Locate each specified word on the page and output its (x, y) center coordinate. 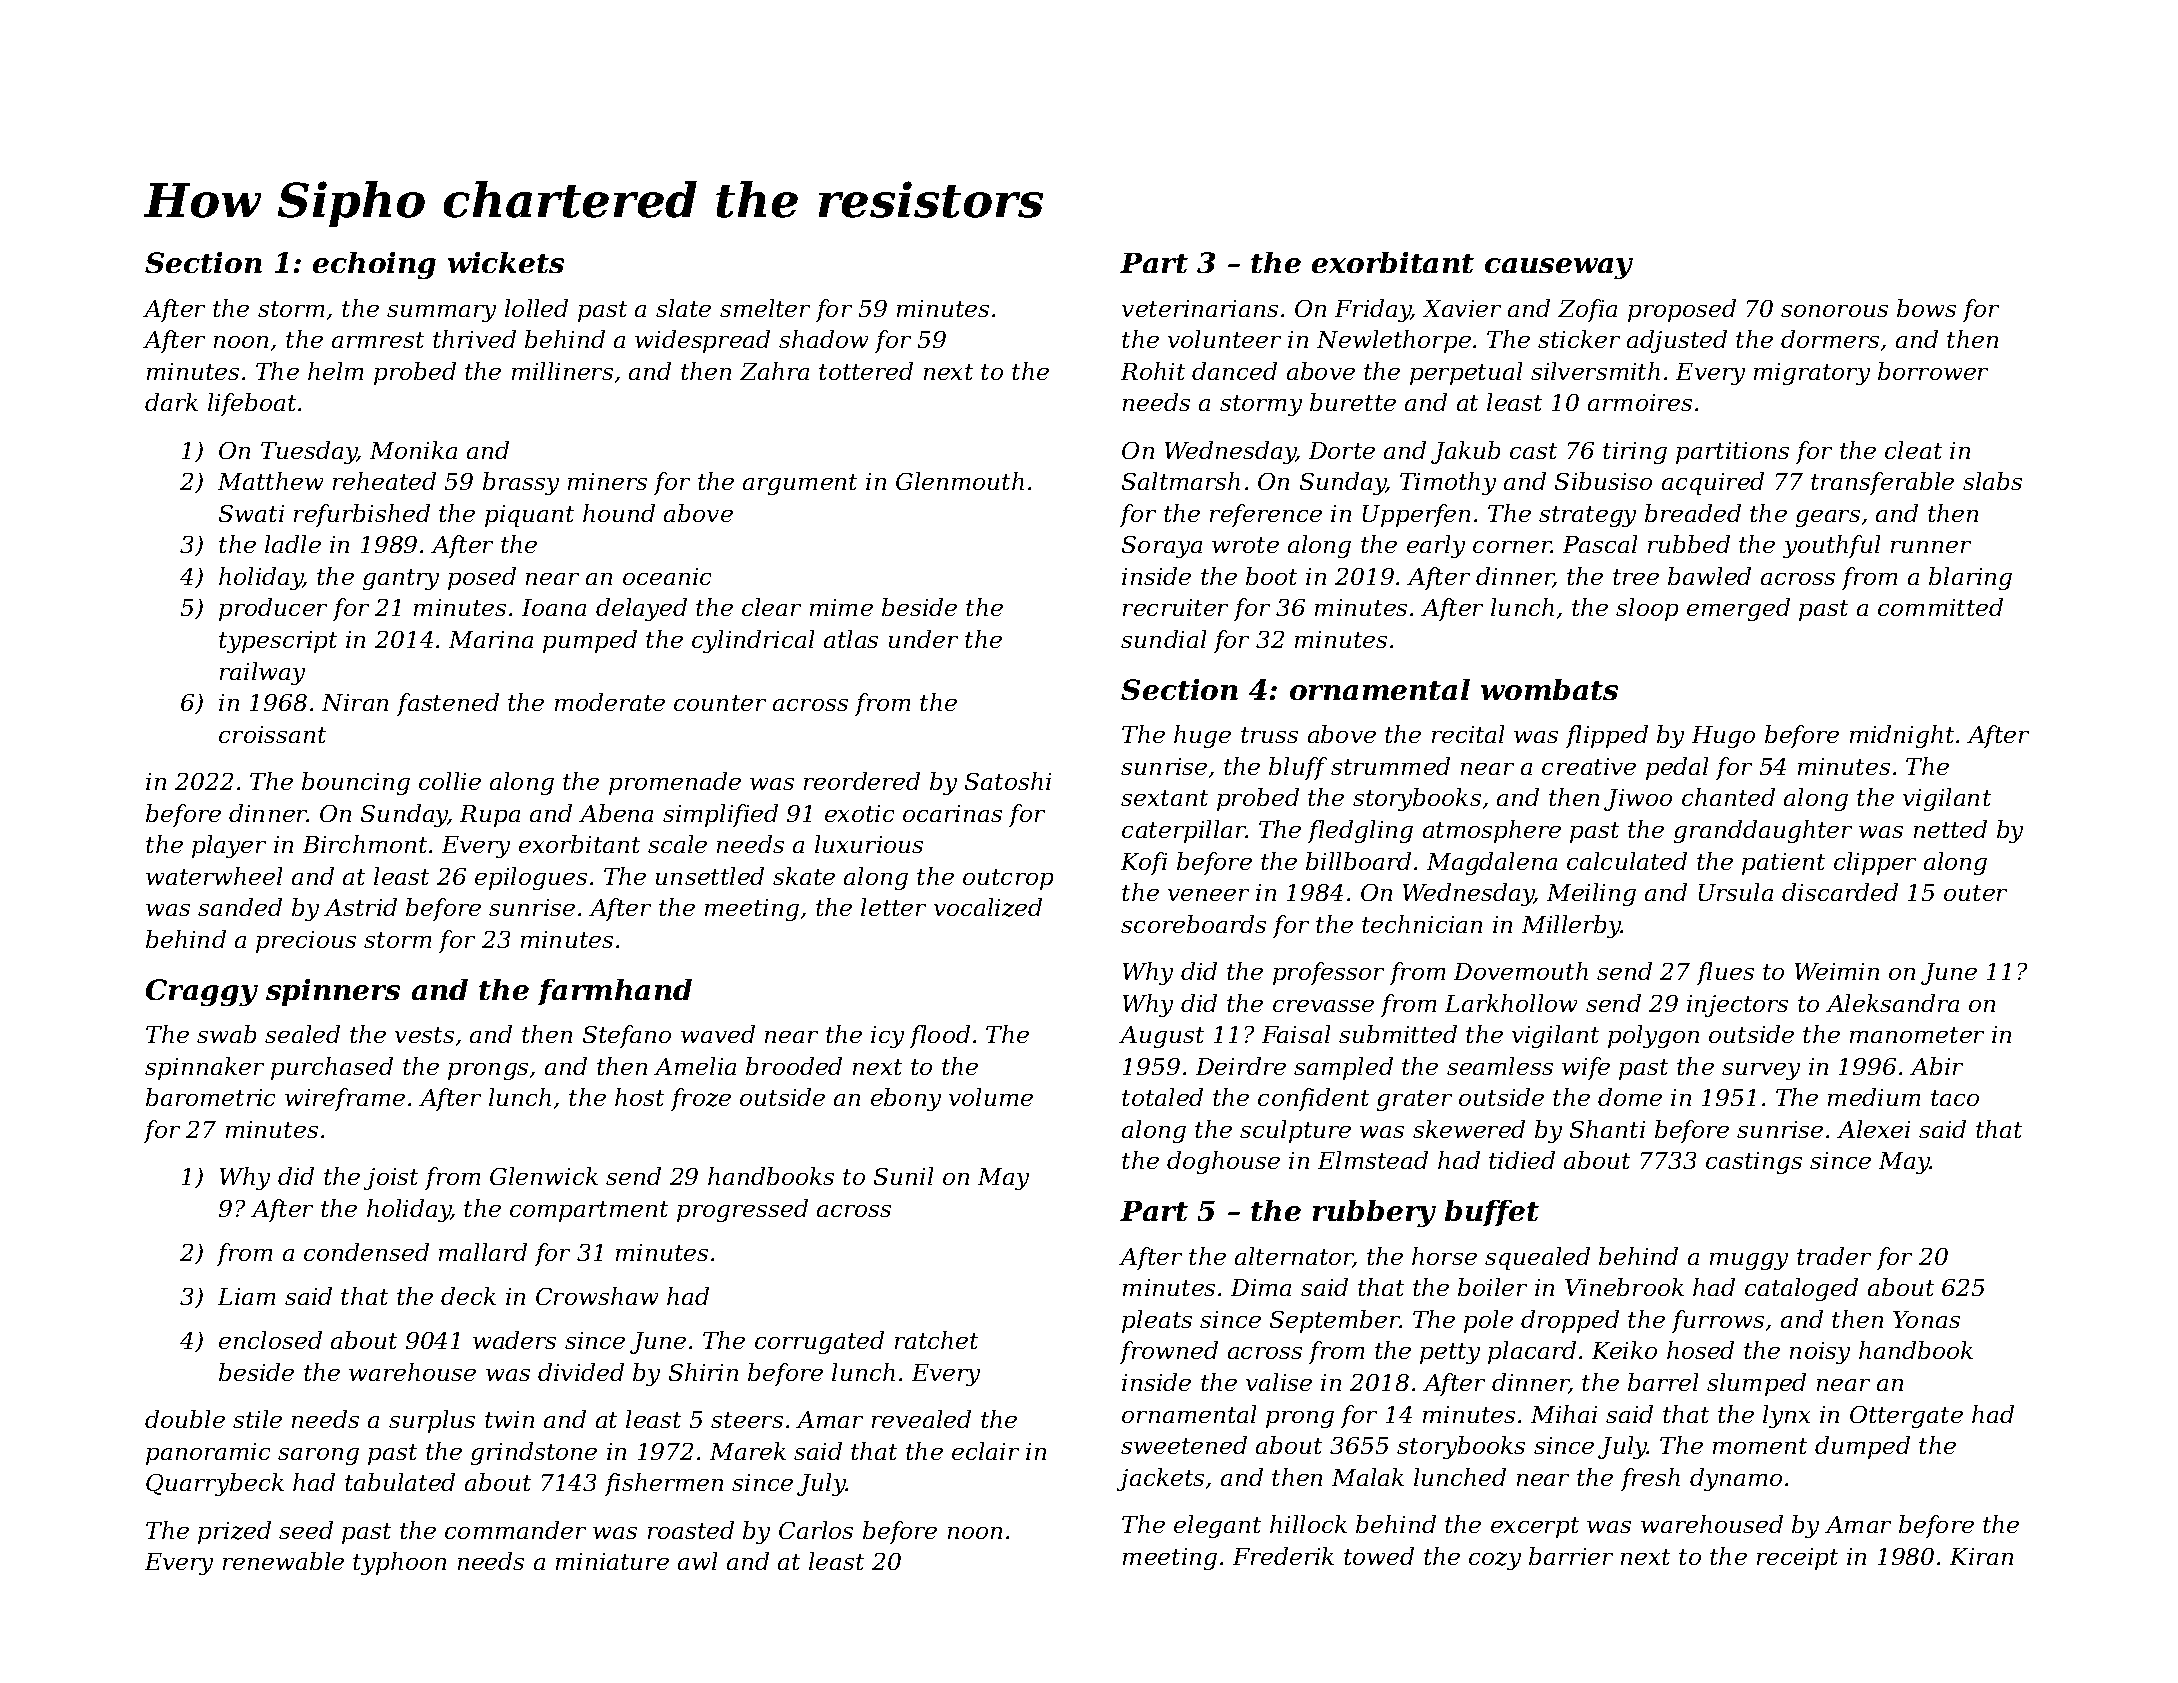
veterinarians (1200, 308)
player (229, 846)
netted (1950, 829)
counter (720, 703)
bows (1926, 308)
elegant (1217, 1526)
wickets (506, 262)
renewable (283, 1561)
